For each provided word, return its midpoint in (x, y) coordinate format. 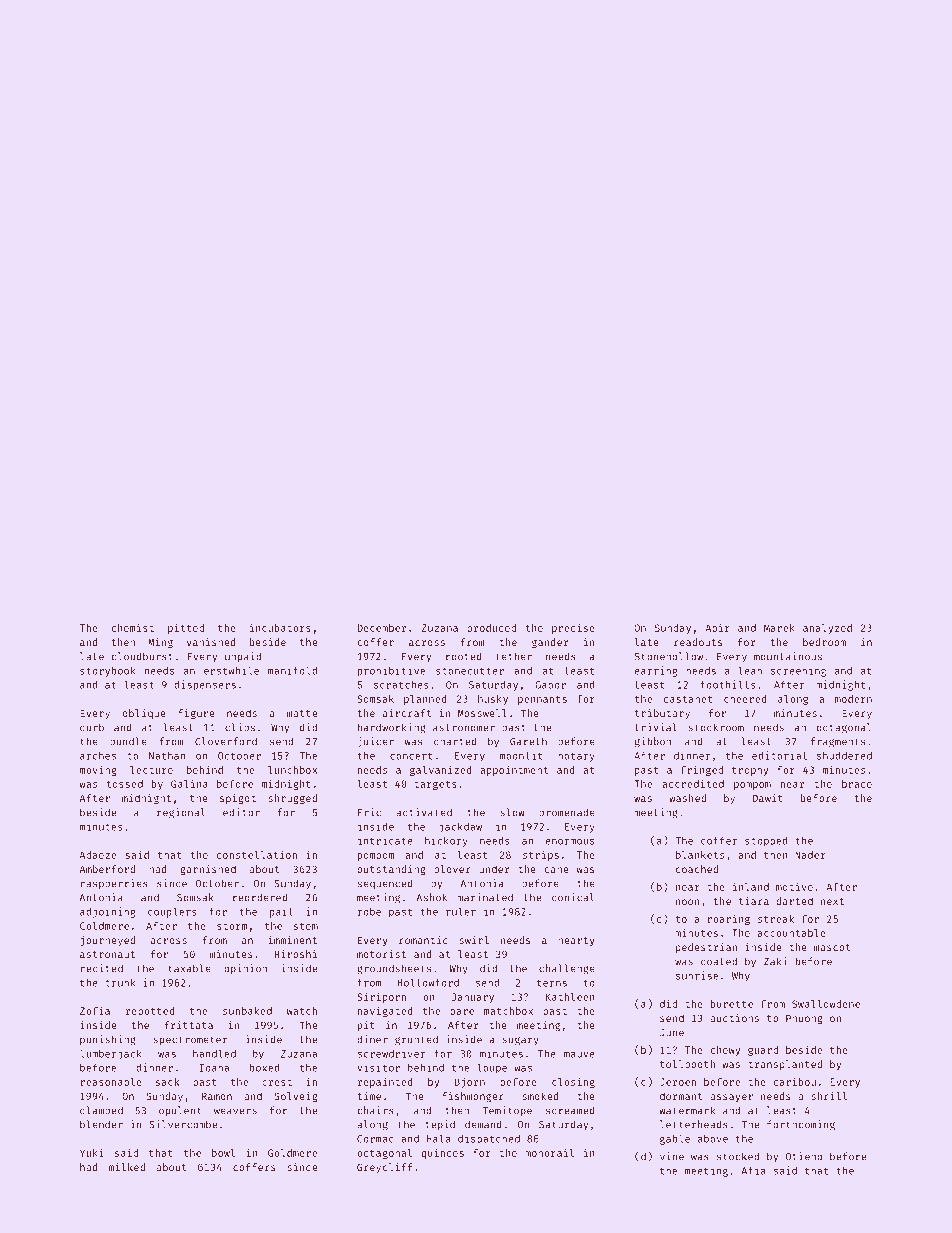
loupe (492, 1068)
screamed (570, 1110)
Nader (810, 855)
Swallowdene (826, 1004)
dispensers (205, 685)
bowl (223, 1153)
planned (425, 700)
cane (556, 870)
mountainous (788, 656)
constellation (257, 855)
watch (302, 1011)
